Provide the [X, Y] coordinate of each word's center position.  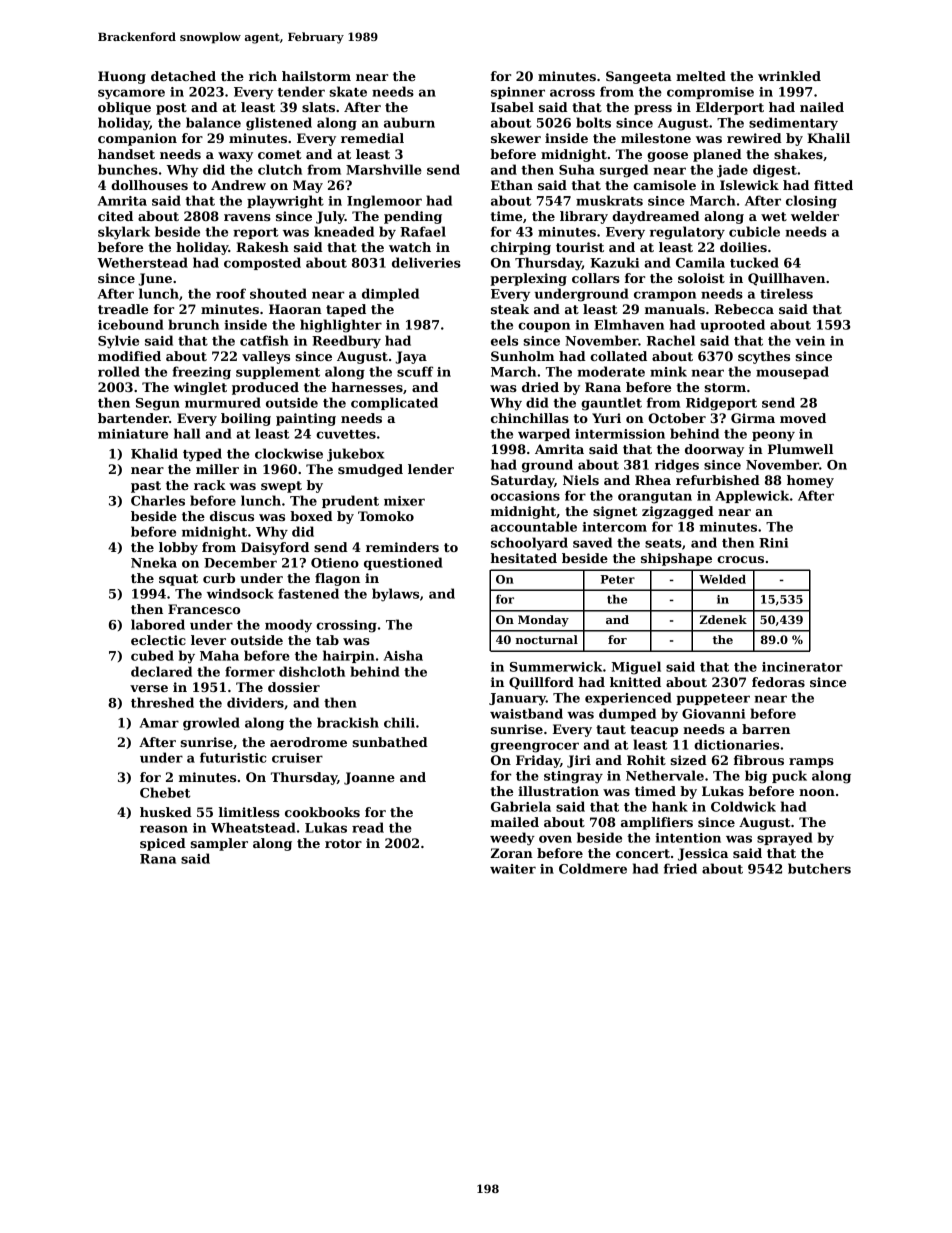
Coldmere [593, 868]
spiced [163, 844]
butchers [819, 868]
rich [263, 76]
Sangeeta [639, 77]
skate [348, 91]
